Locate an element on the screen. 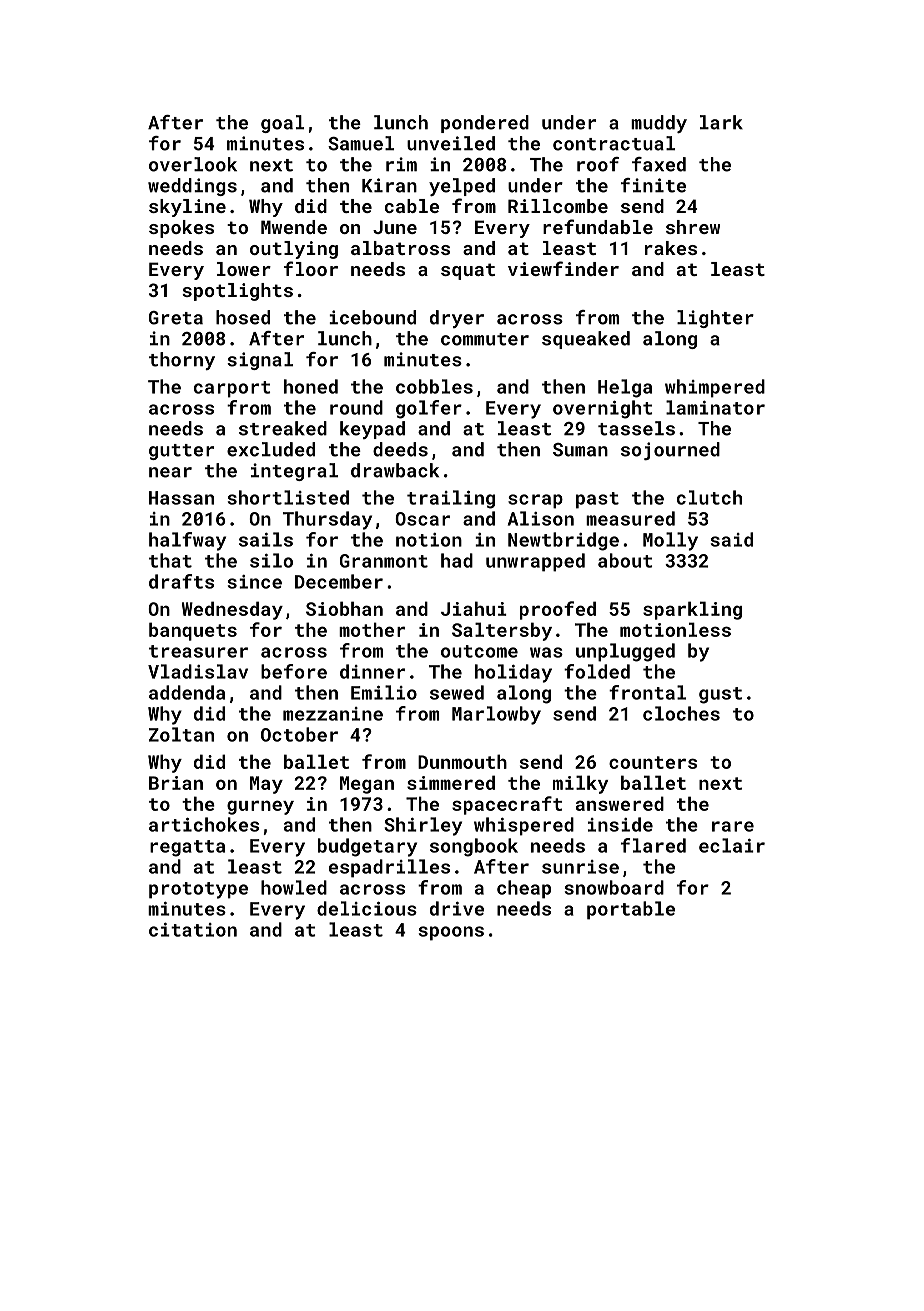 This screenshot has height=1311, width=924. lark is located at coordinates (721, 122).
